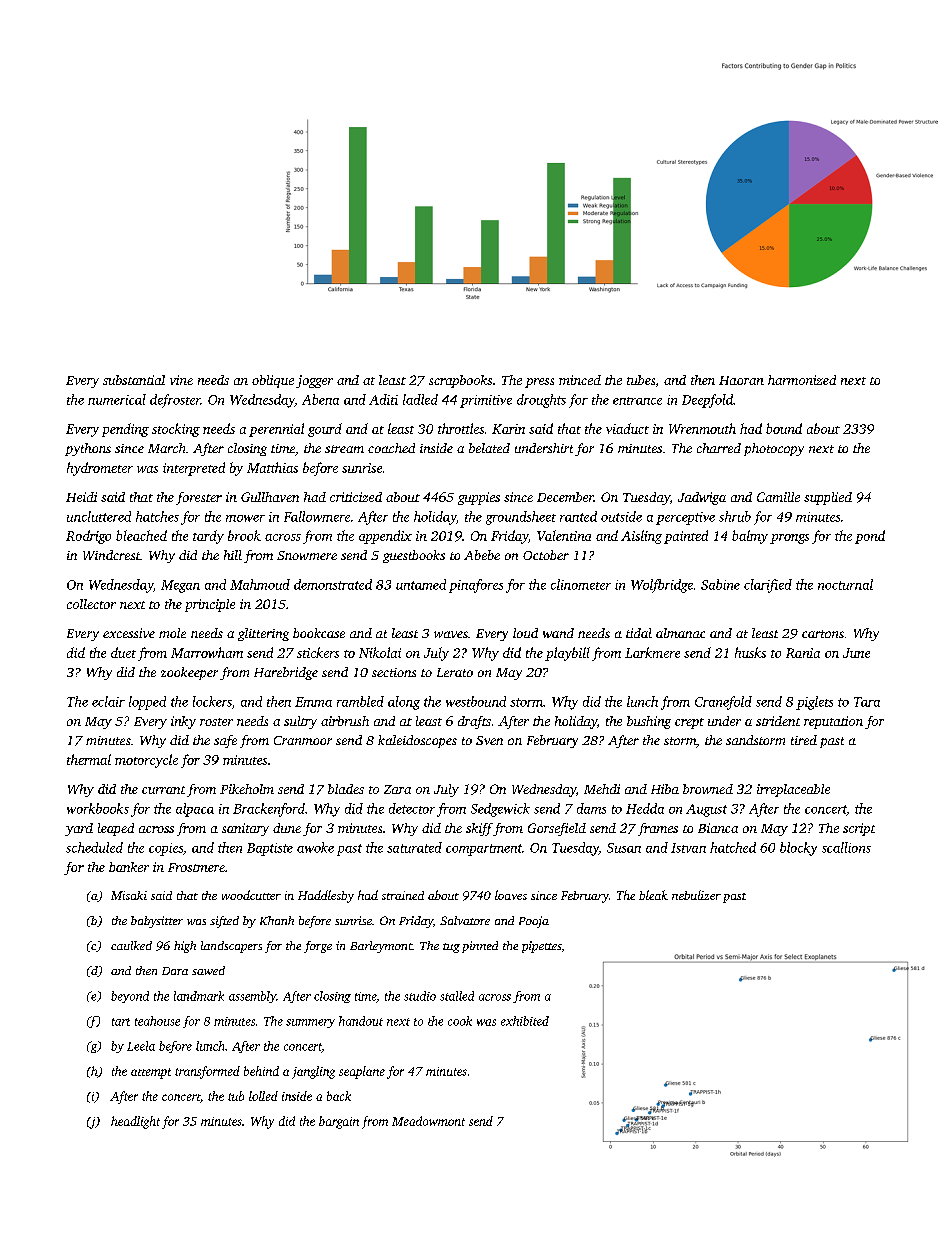 The height and width of the screenshot is (1233, 952). Describe the element at coordinates (750, 537) in the screenshot. I see `balmy` at that location.
